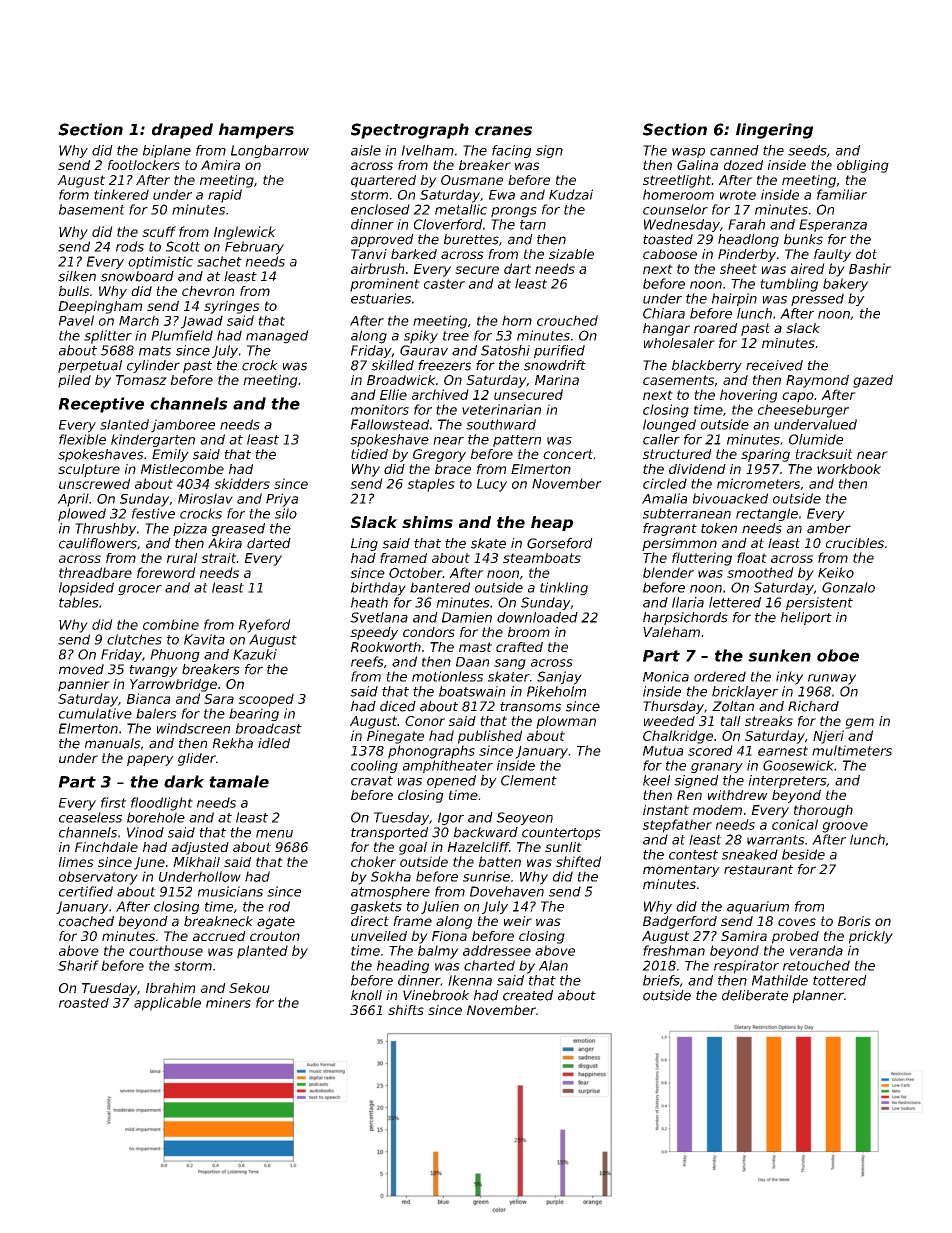 The width and height of the page is (952, 1233). Describe the element at coordinates (661, 980) in the page. I see `briefs` at that location.
